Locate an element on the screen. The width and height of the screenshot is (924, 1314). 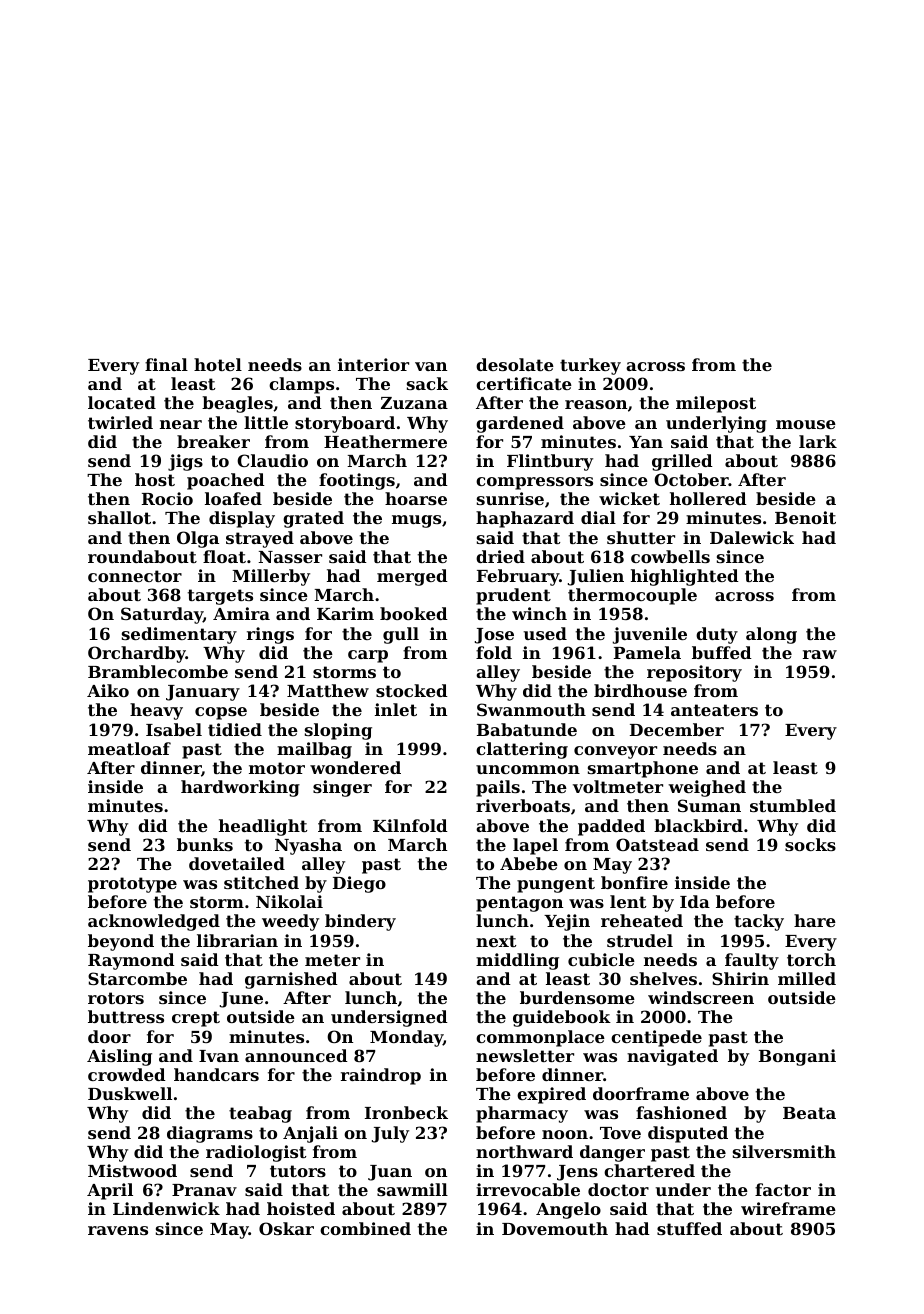
smartphone is located at coordinates (643, 769).
